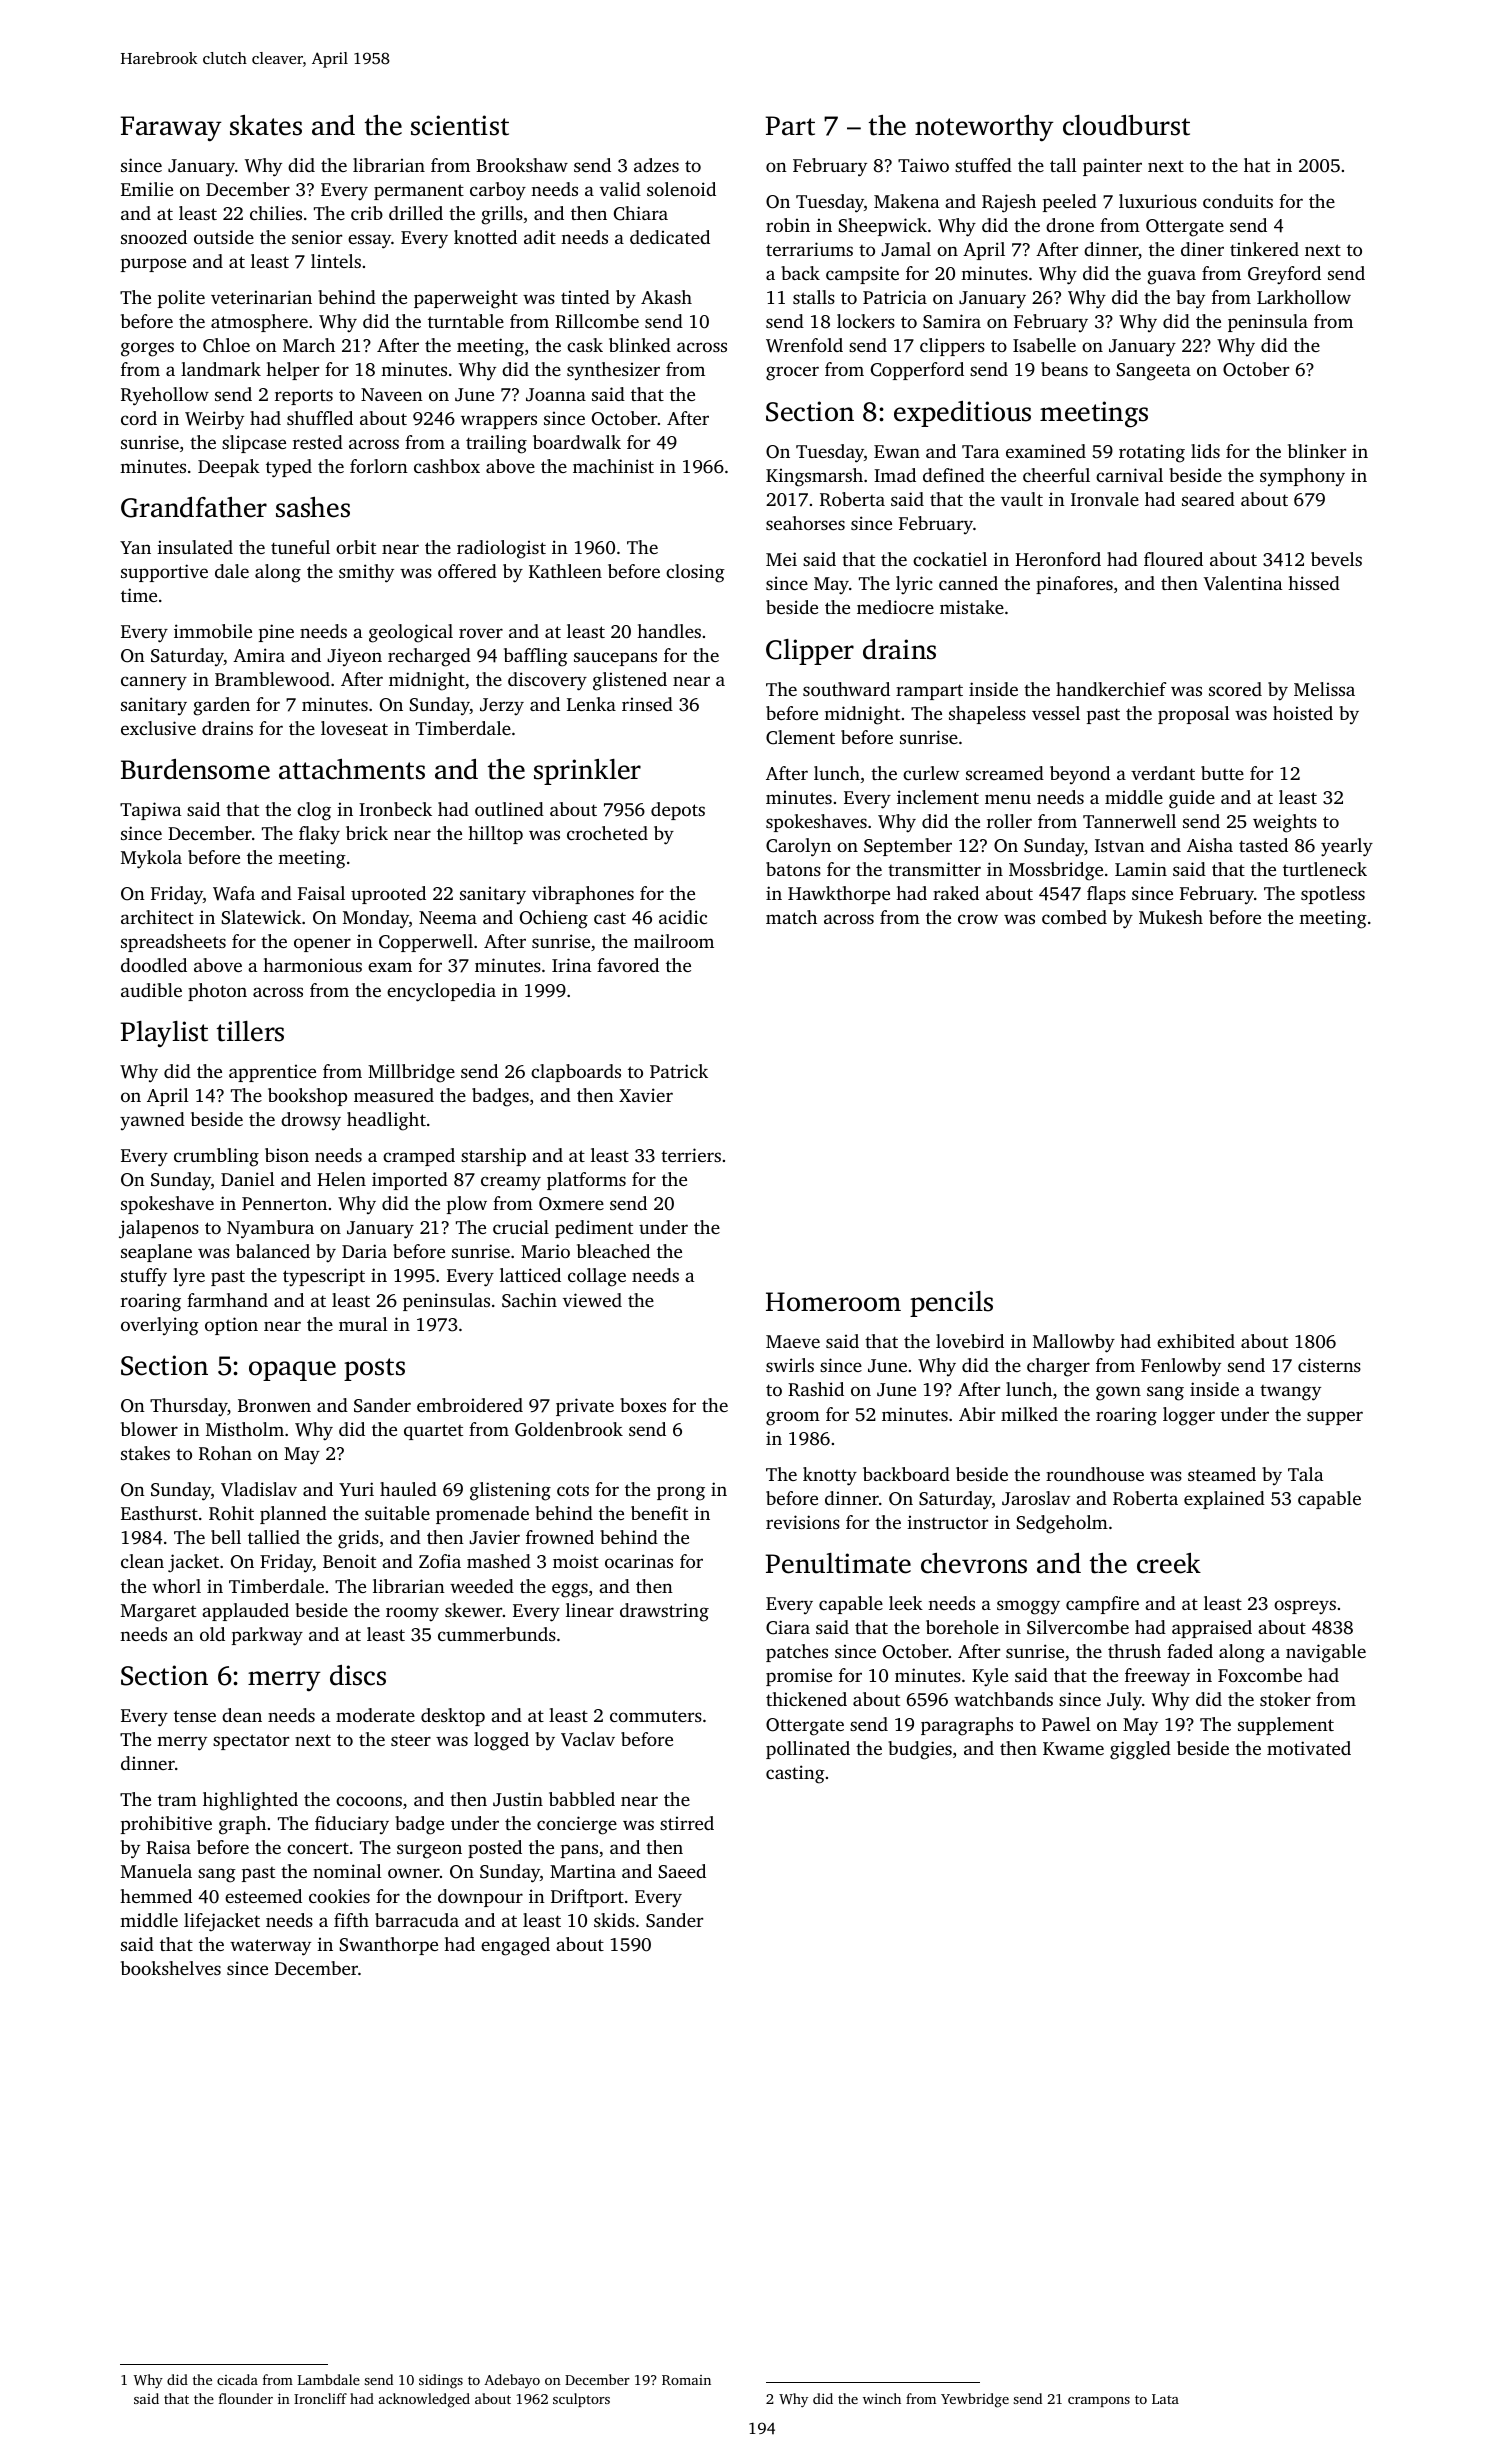 The image size is (1496, 2464). I want to click on crow, so click(978, 919).
